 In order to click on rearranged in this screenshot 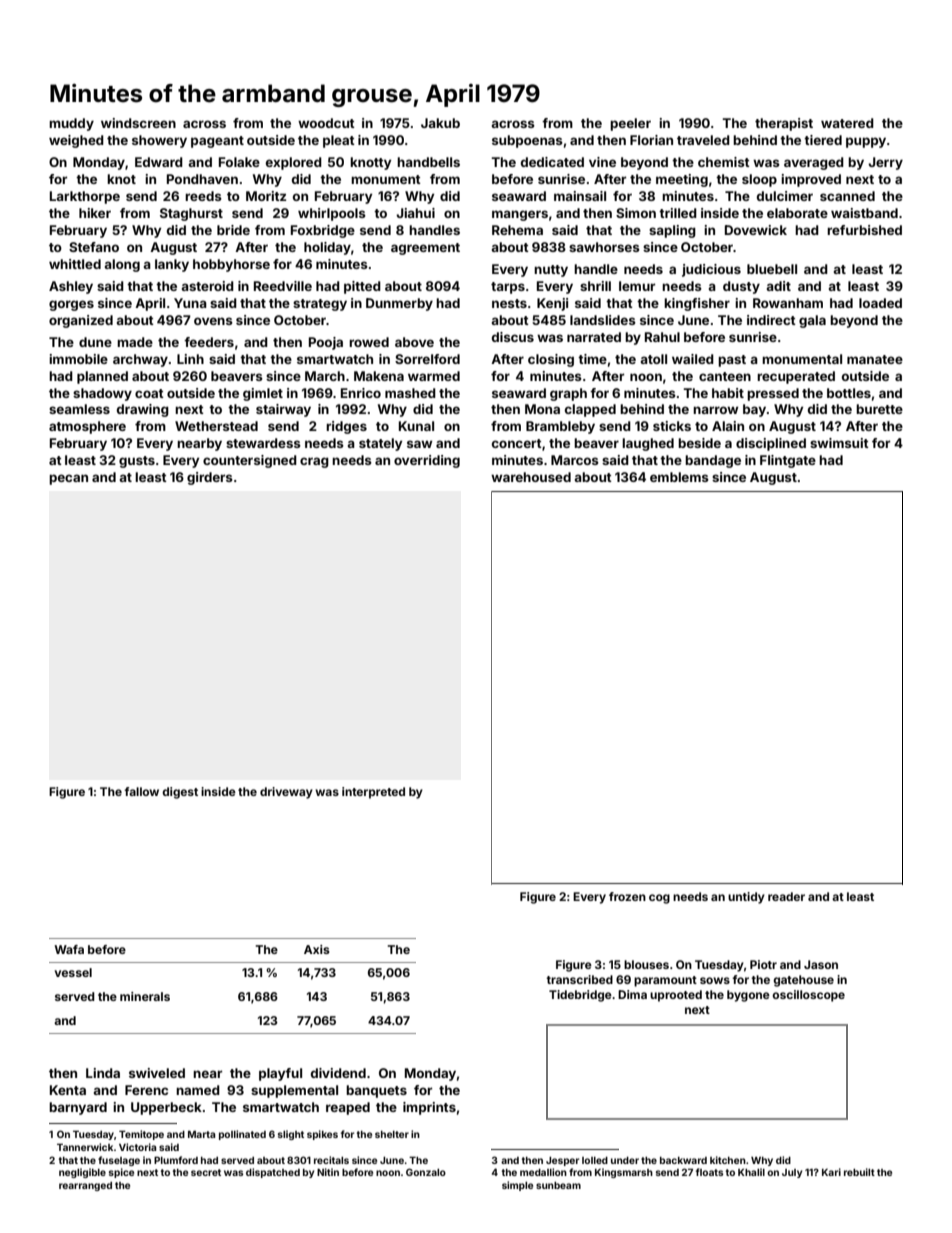, I will do `click(85, 1186)`.
